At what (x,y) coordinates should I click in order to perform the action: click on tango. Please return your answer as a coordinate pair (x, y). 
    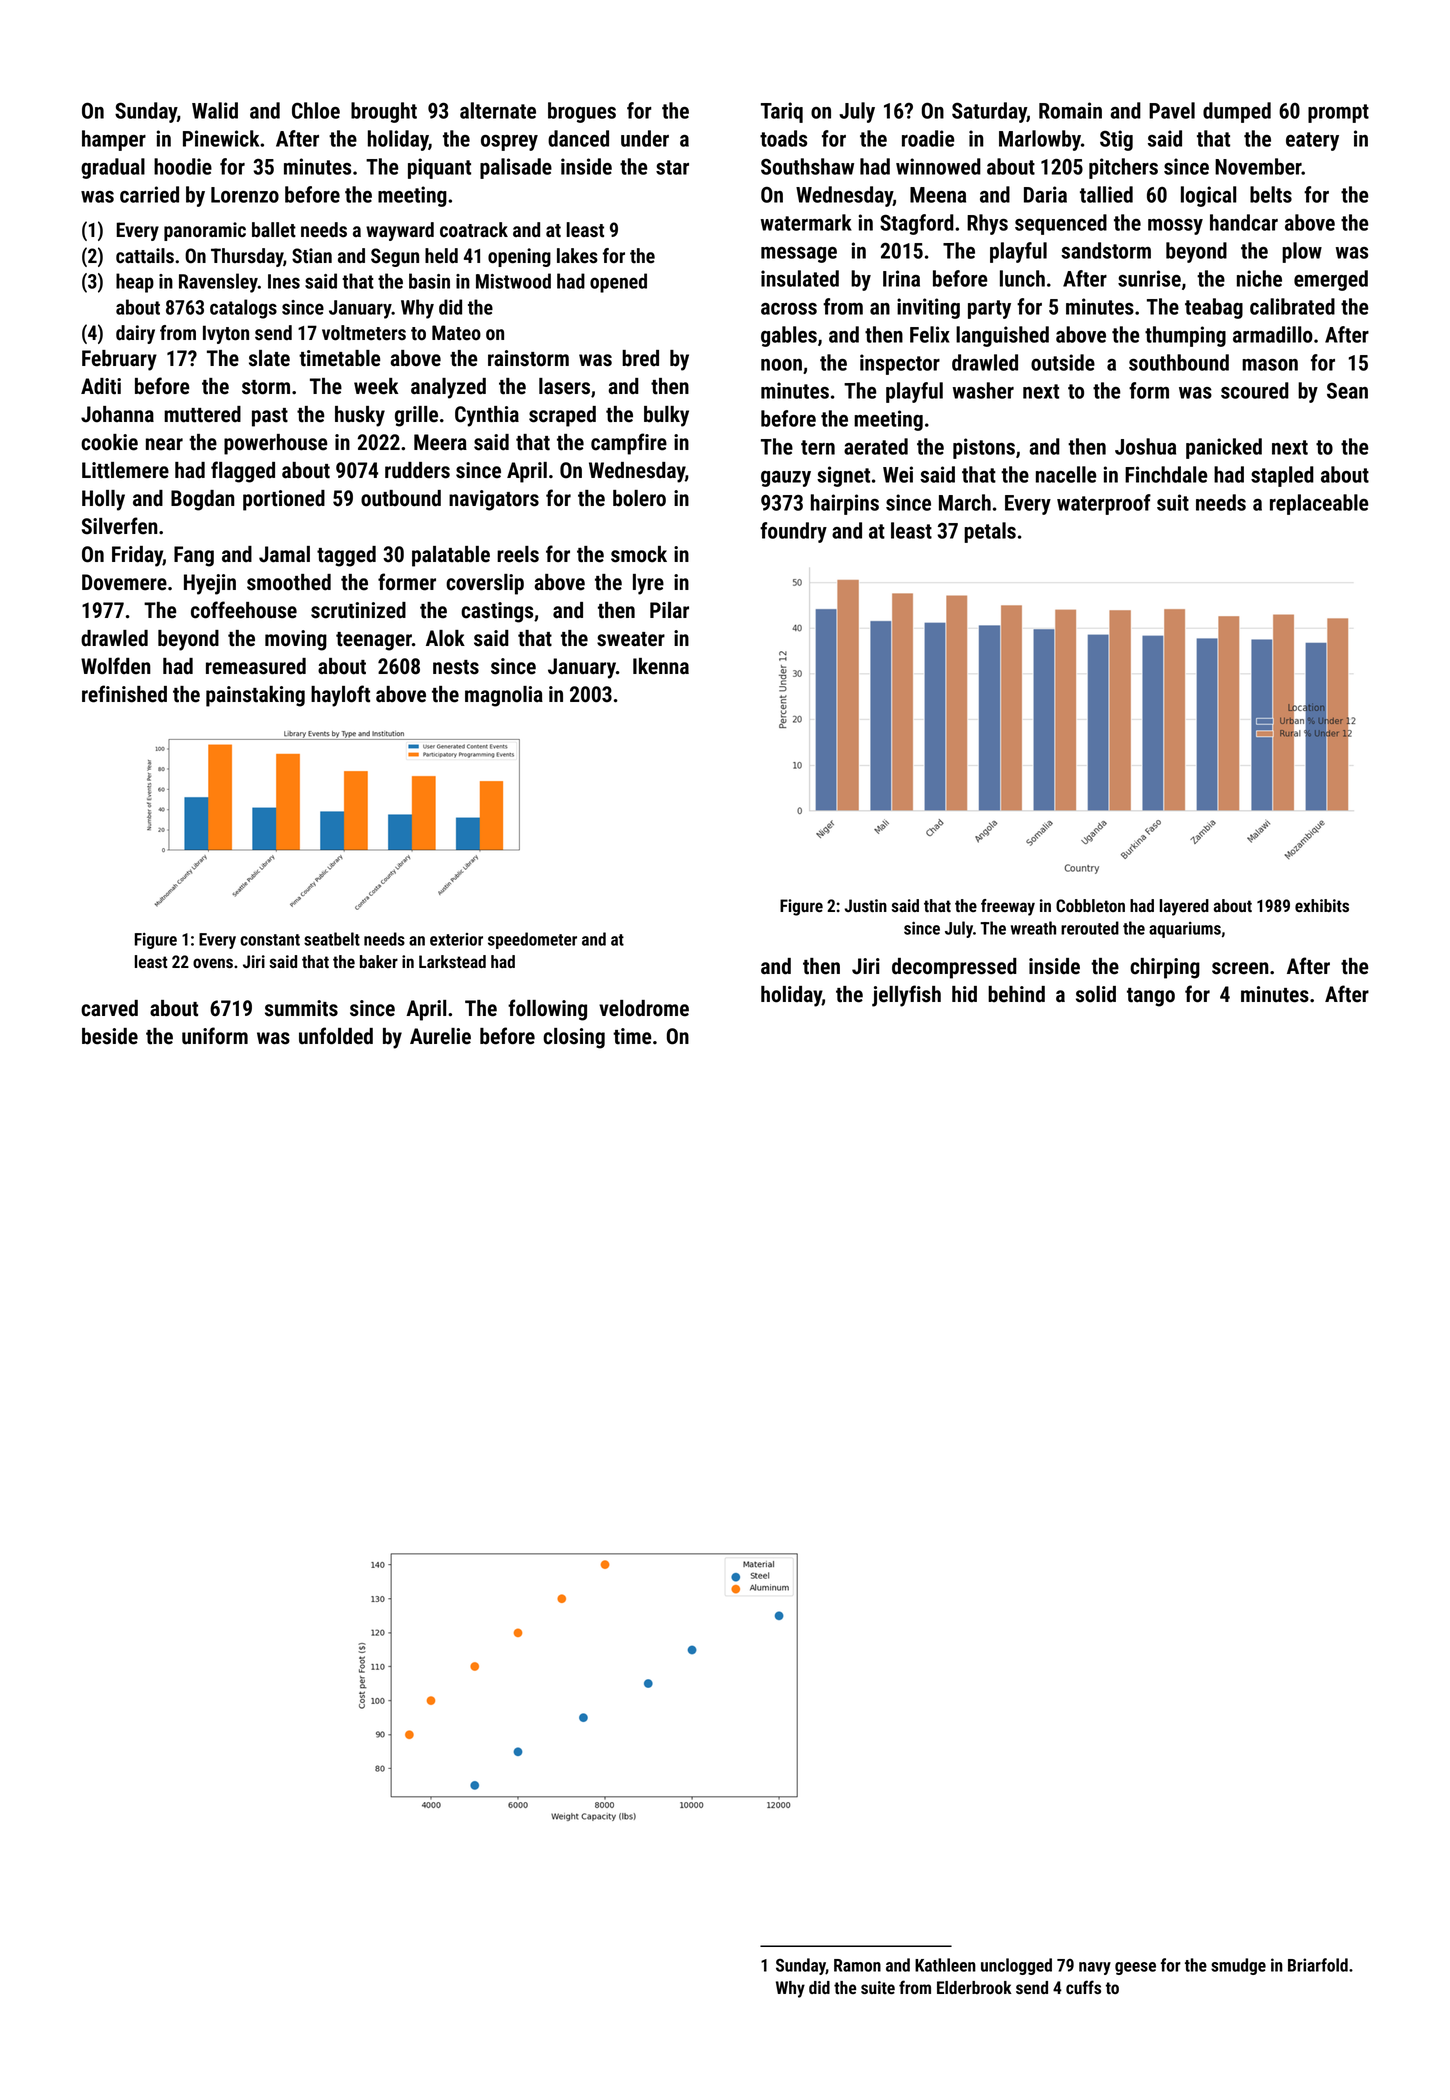
    Looking at the image, I should click on (1151, 997).
